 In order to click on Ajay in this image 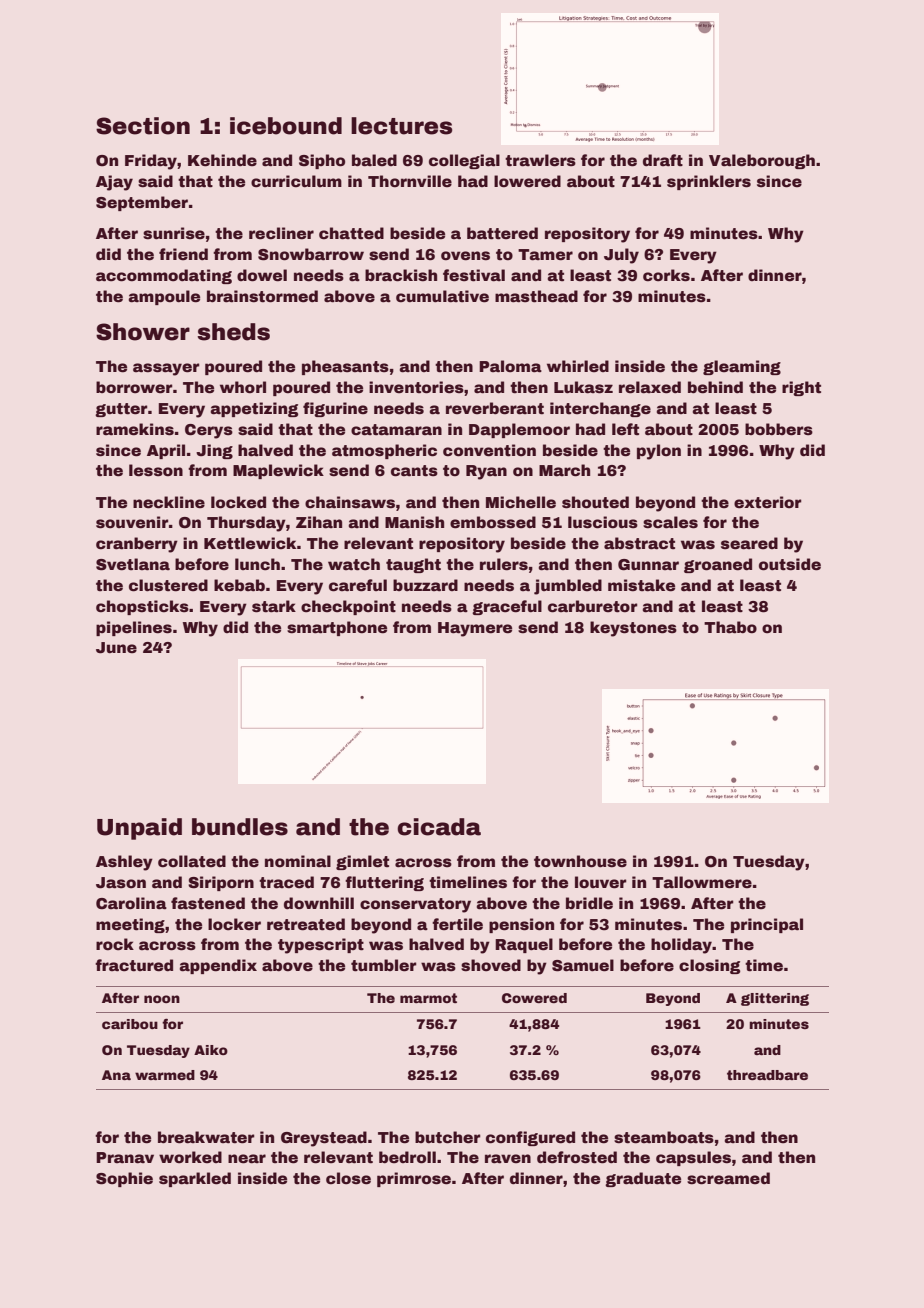, I will do `click(114, 183)`.
